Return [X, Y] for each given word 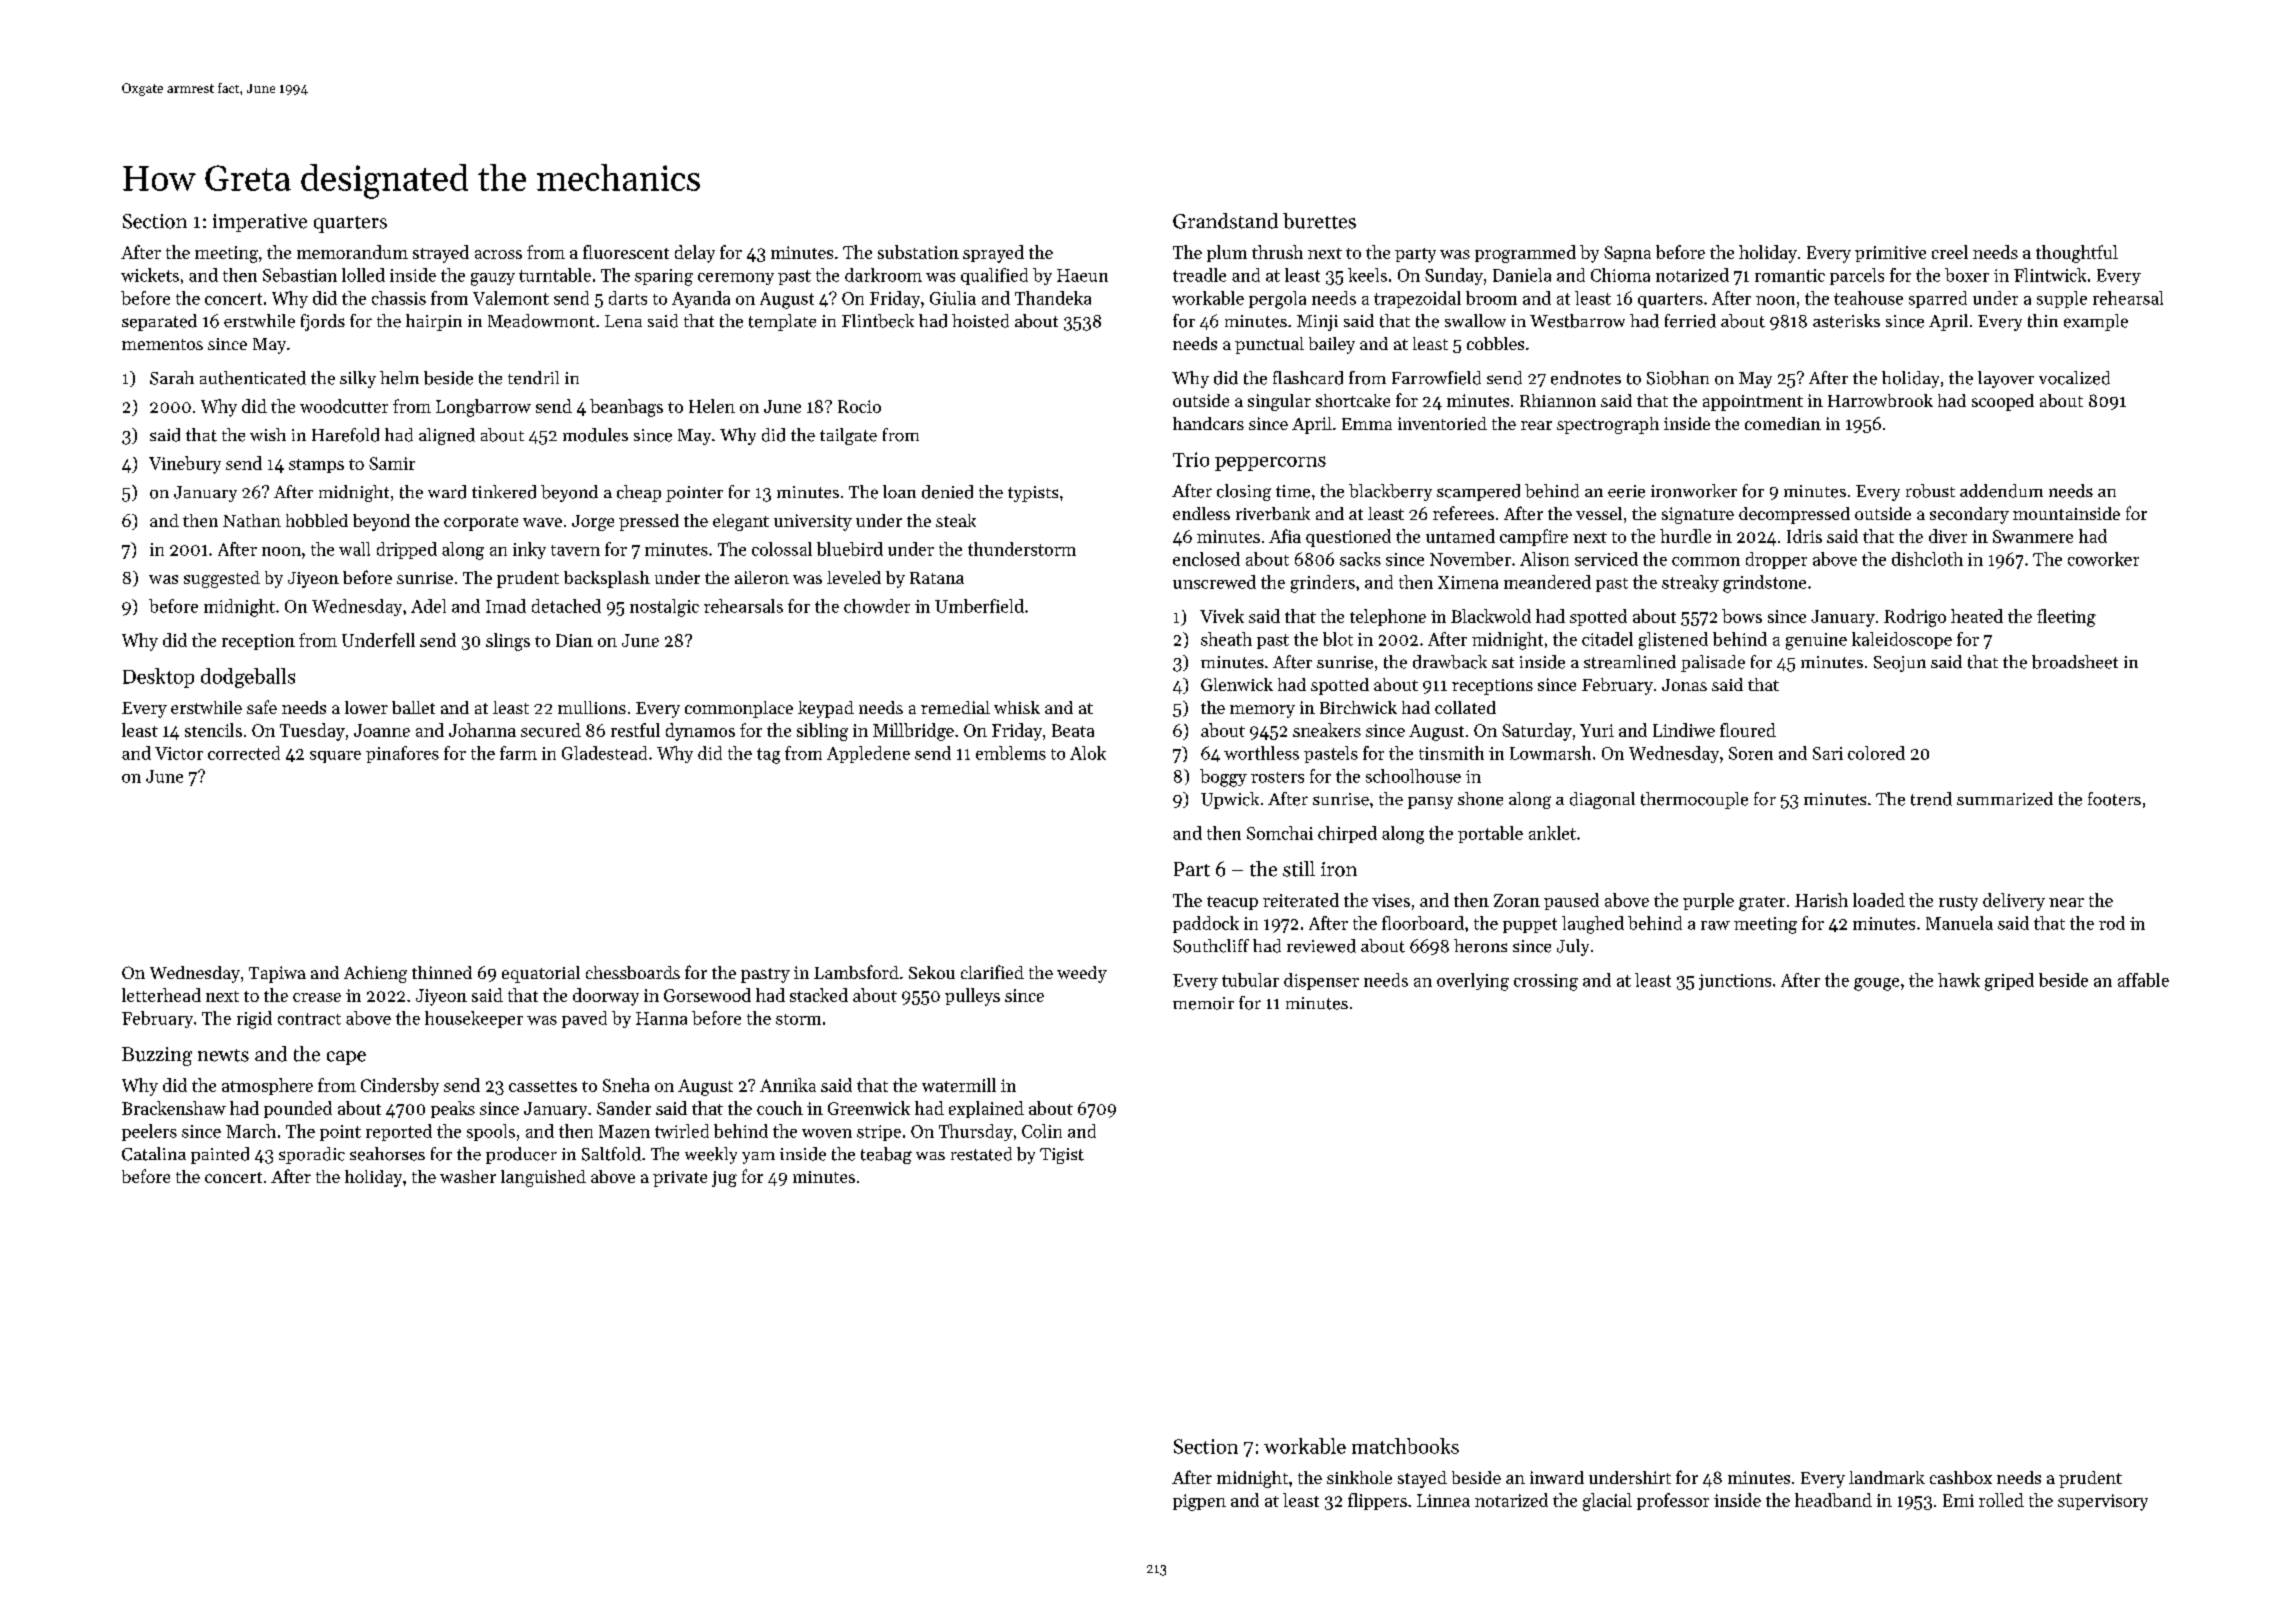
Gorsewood [707, 995]
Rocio [859, 406]
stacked [819, 995]
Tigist [1062, 1156]
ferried [1690, 321]
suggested [222, 579]
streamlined [1630, 662]
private [680, 1179]
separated [159, 322]
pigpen [1199, 1502]
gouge [1876, 984]
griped [2009, 982]
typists [1033, 494]
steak [956, 520]
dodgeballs [248, 678]
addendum [2001, 491]
